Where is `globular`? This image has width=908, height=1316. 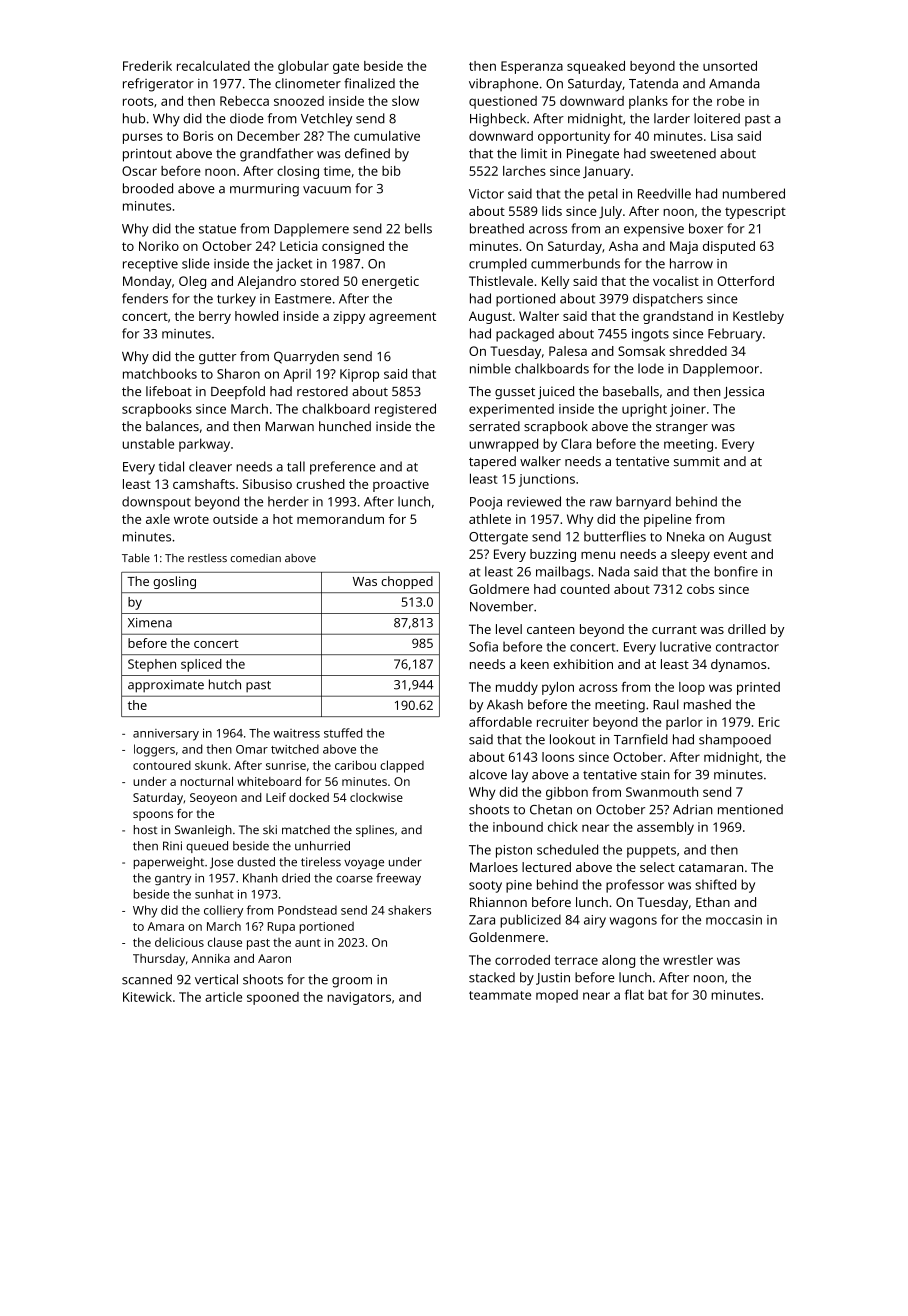 globular is located at coordinates (303, 67).
